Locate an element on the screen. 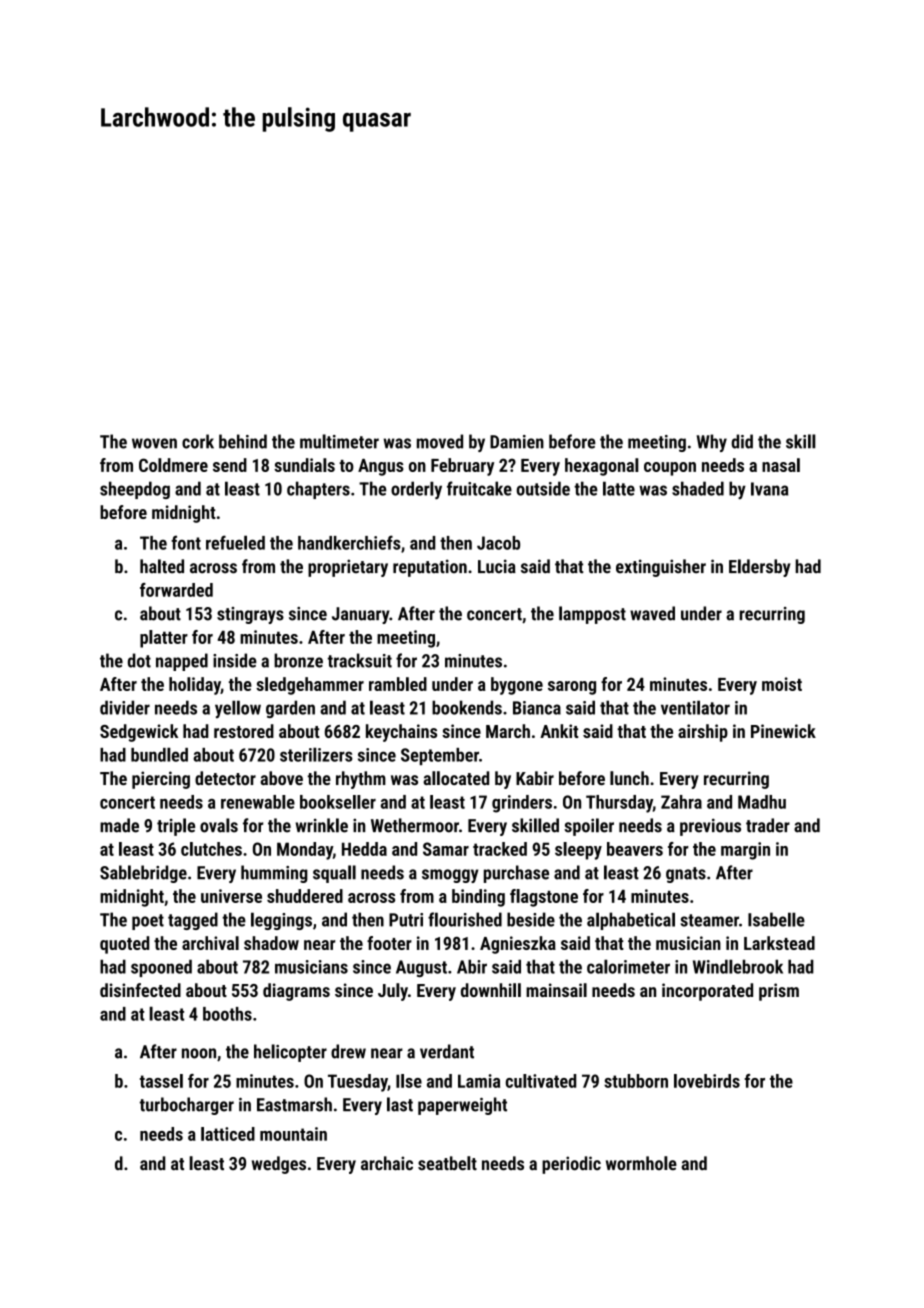 The height and width of the screenshot is (1308, 924). calorimeter is located at coordinates (628, 966).
